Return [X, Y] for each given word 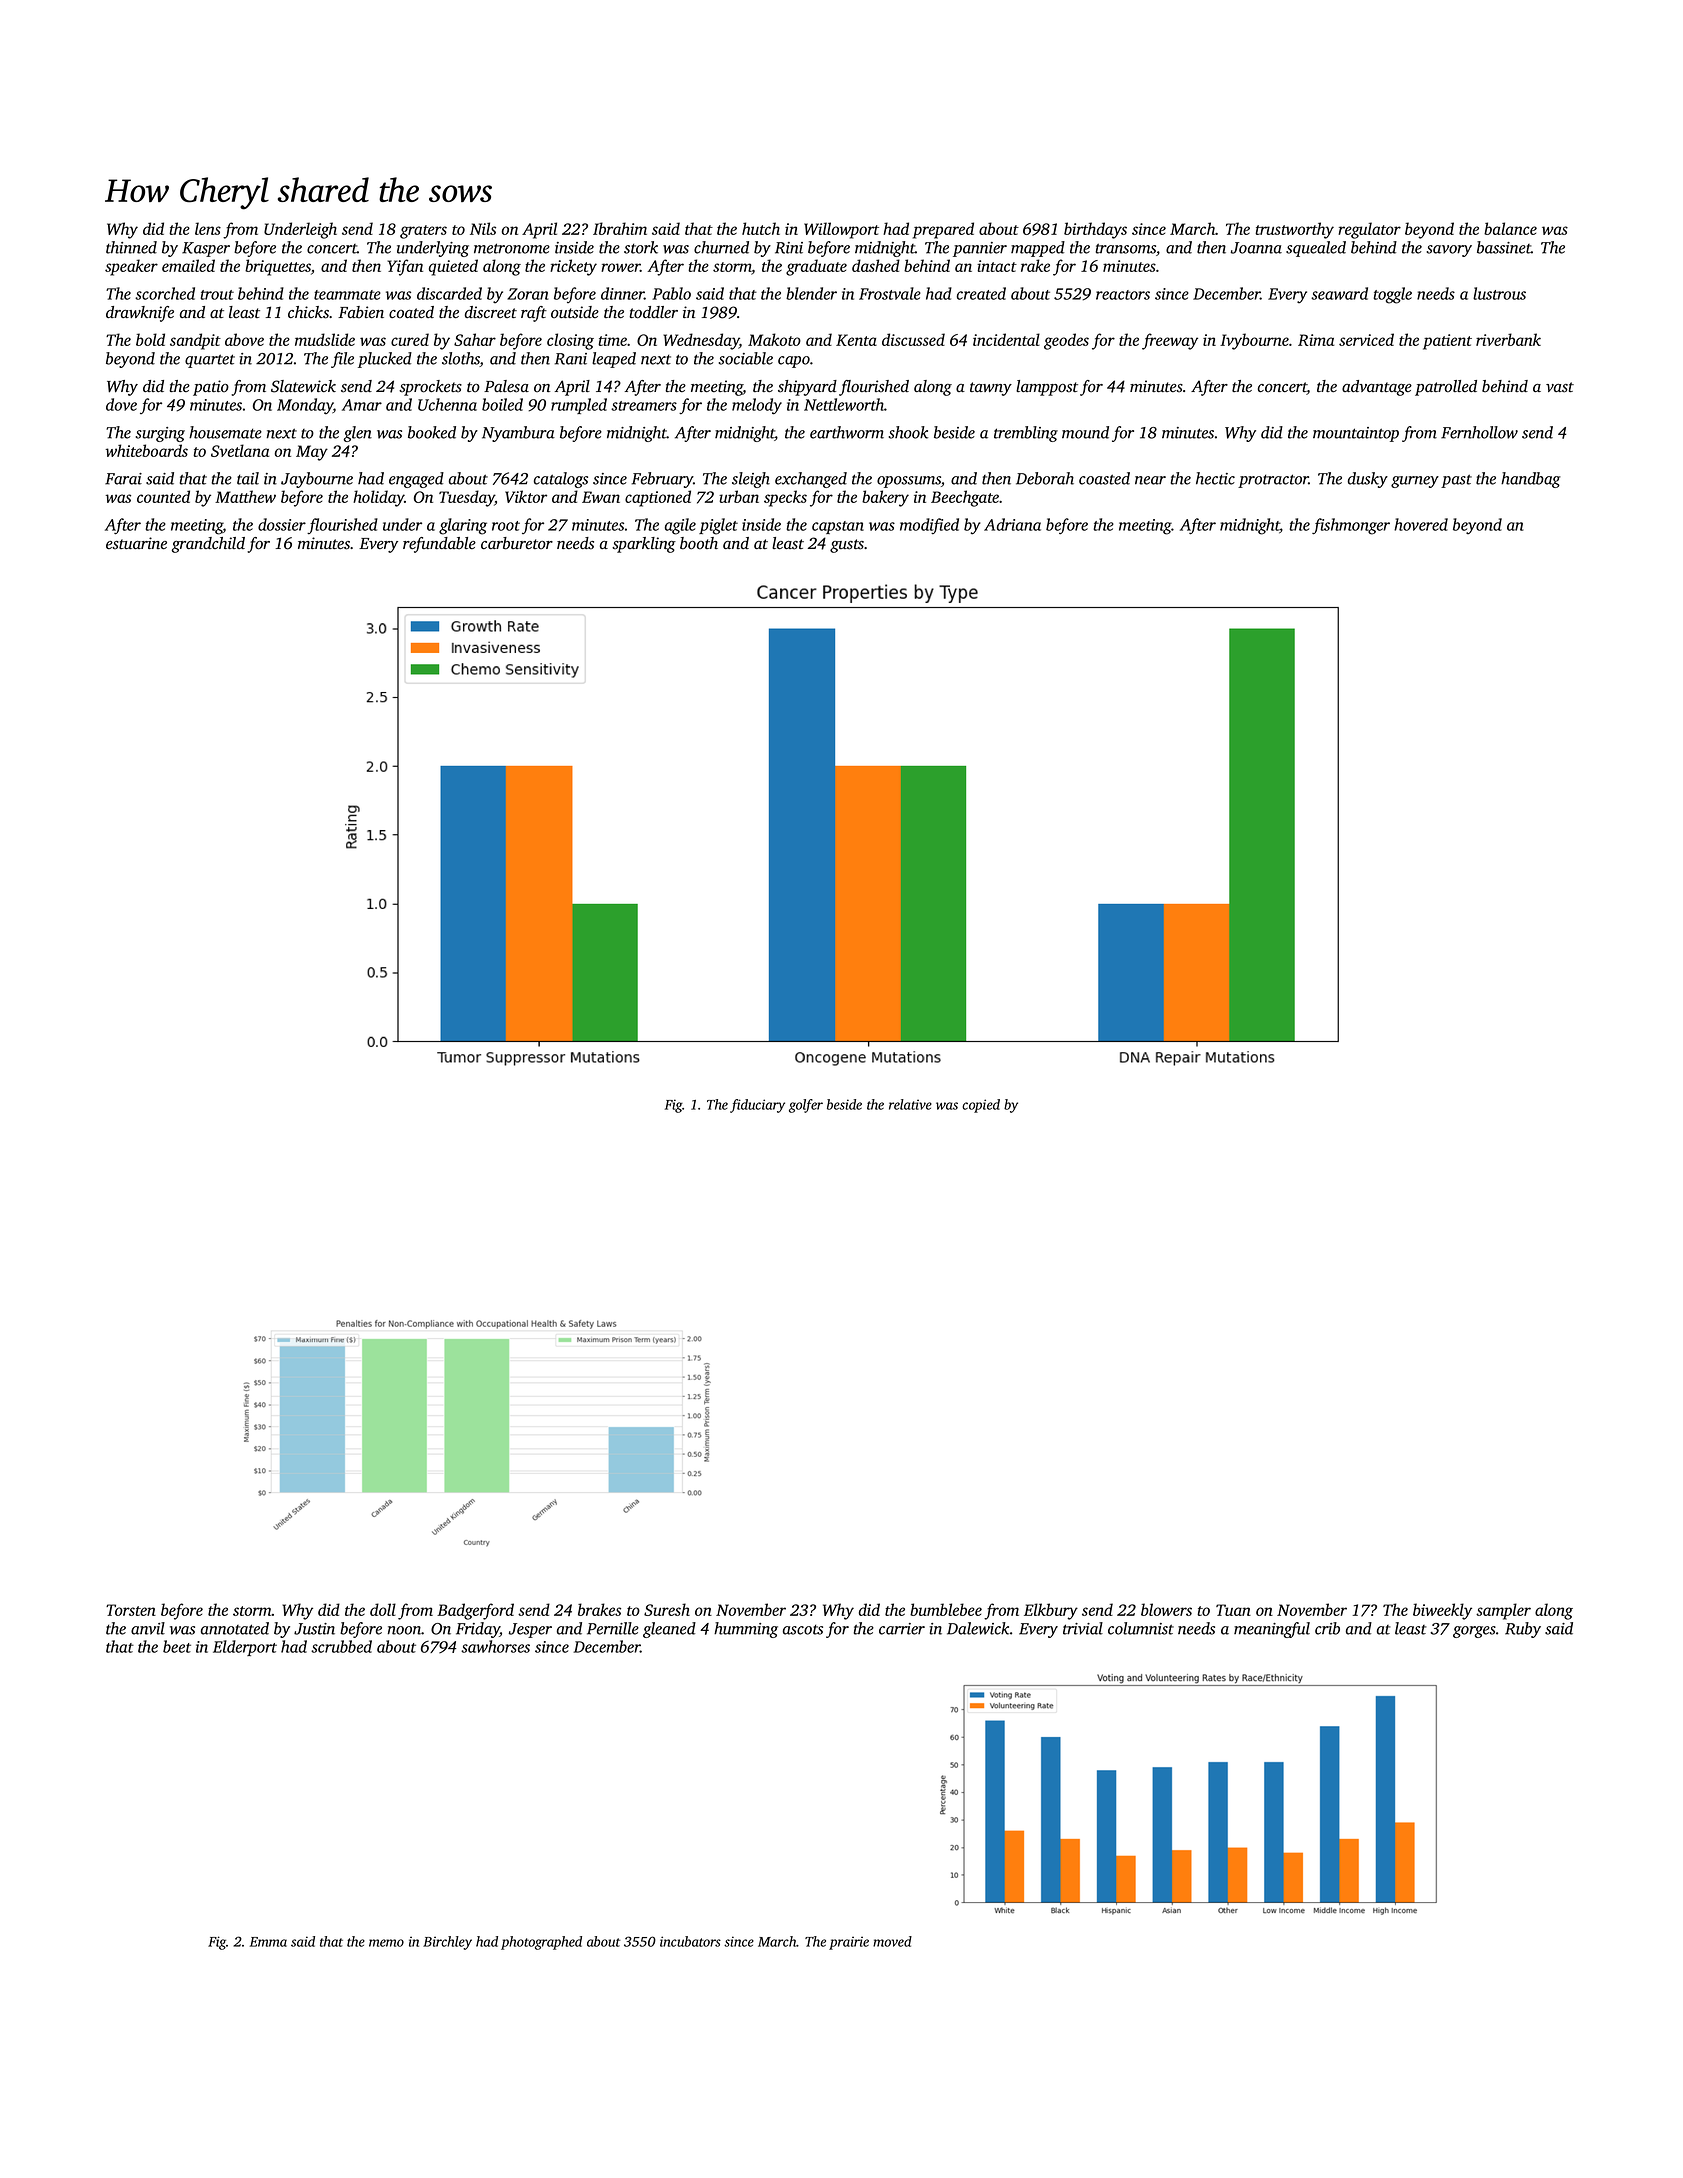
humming [746, 1630]
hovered [1421, 524]
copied [981, 1106]
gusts [847, 546]
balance [1510, 228]
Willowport [841, 230]
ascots [803, 1629]
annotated [235, 1628]
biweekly [1442, 1611]
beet [177, 1646]
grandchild [208, 545]
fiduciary [757, 1106]
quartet [210, 361]
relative [910, 1104]
